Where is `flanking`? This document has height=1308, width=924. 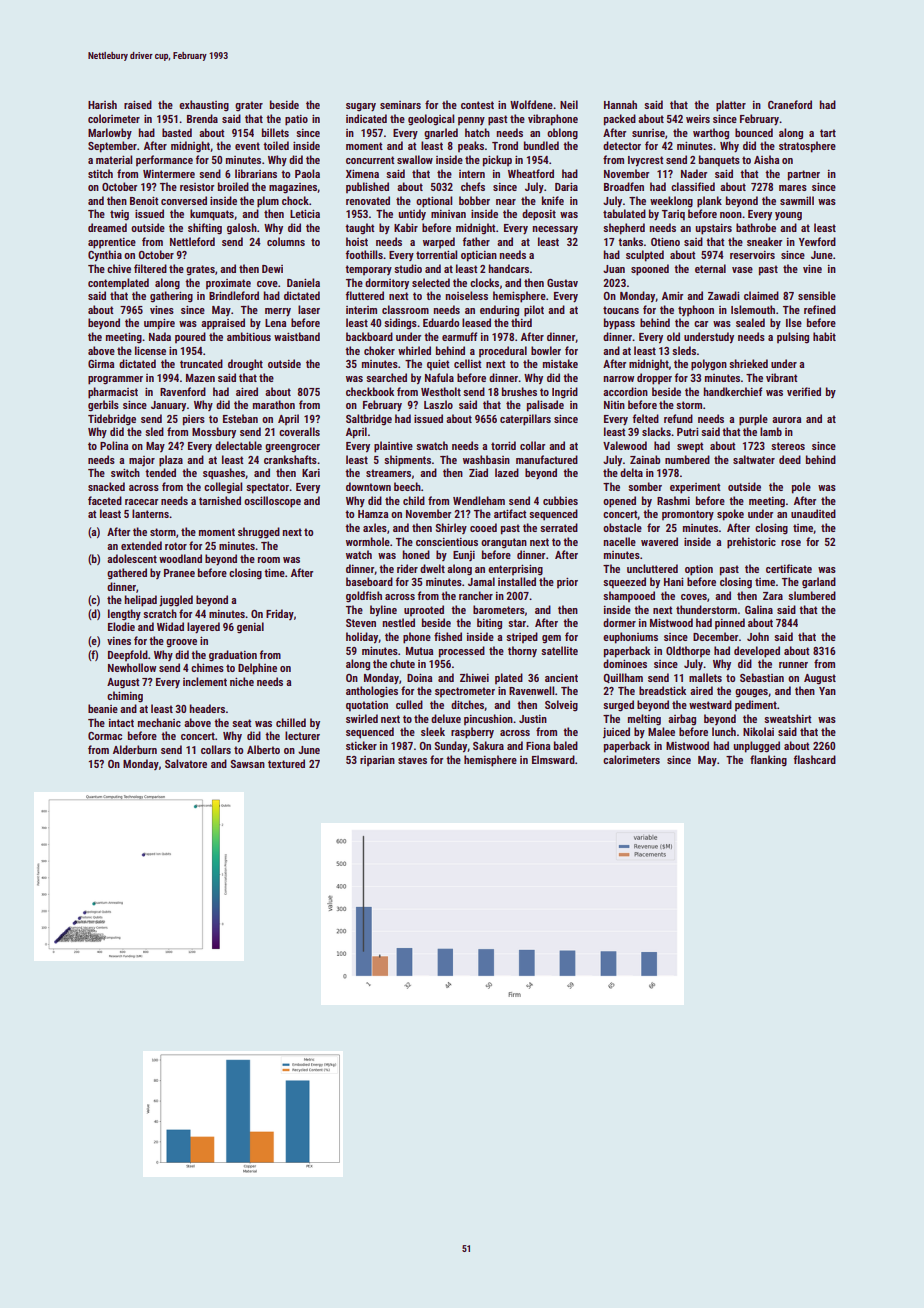 flanking is located at coordinates (768, 760).
